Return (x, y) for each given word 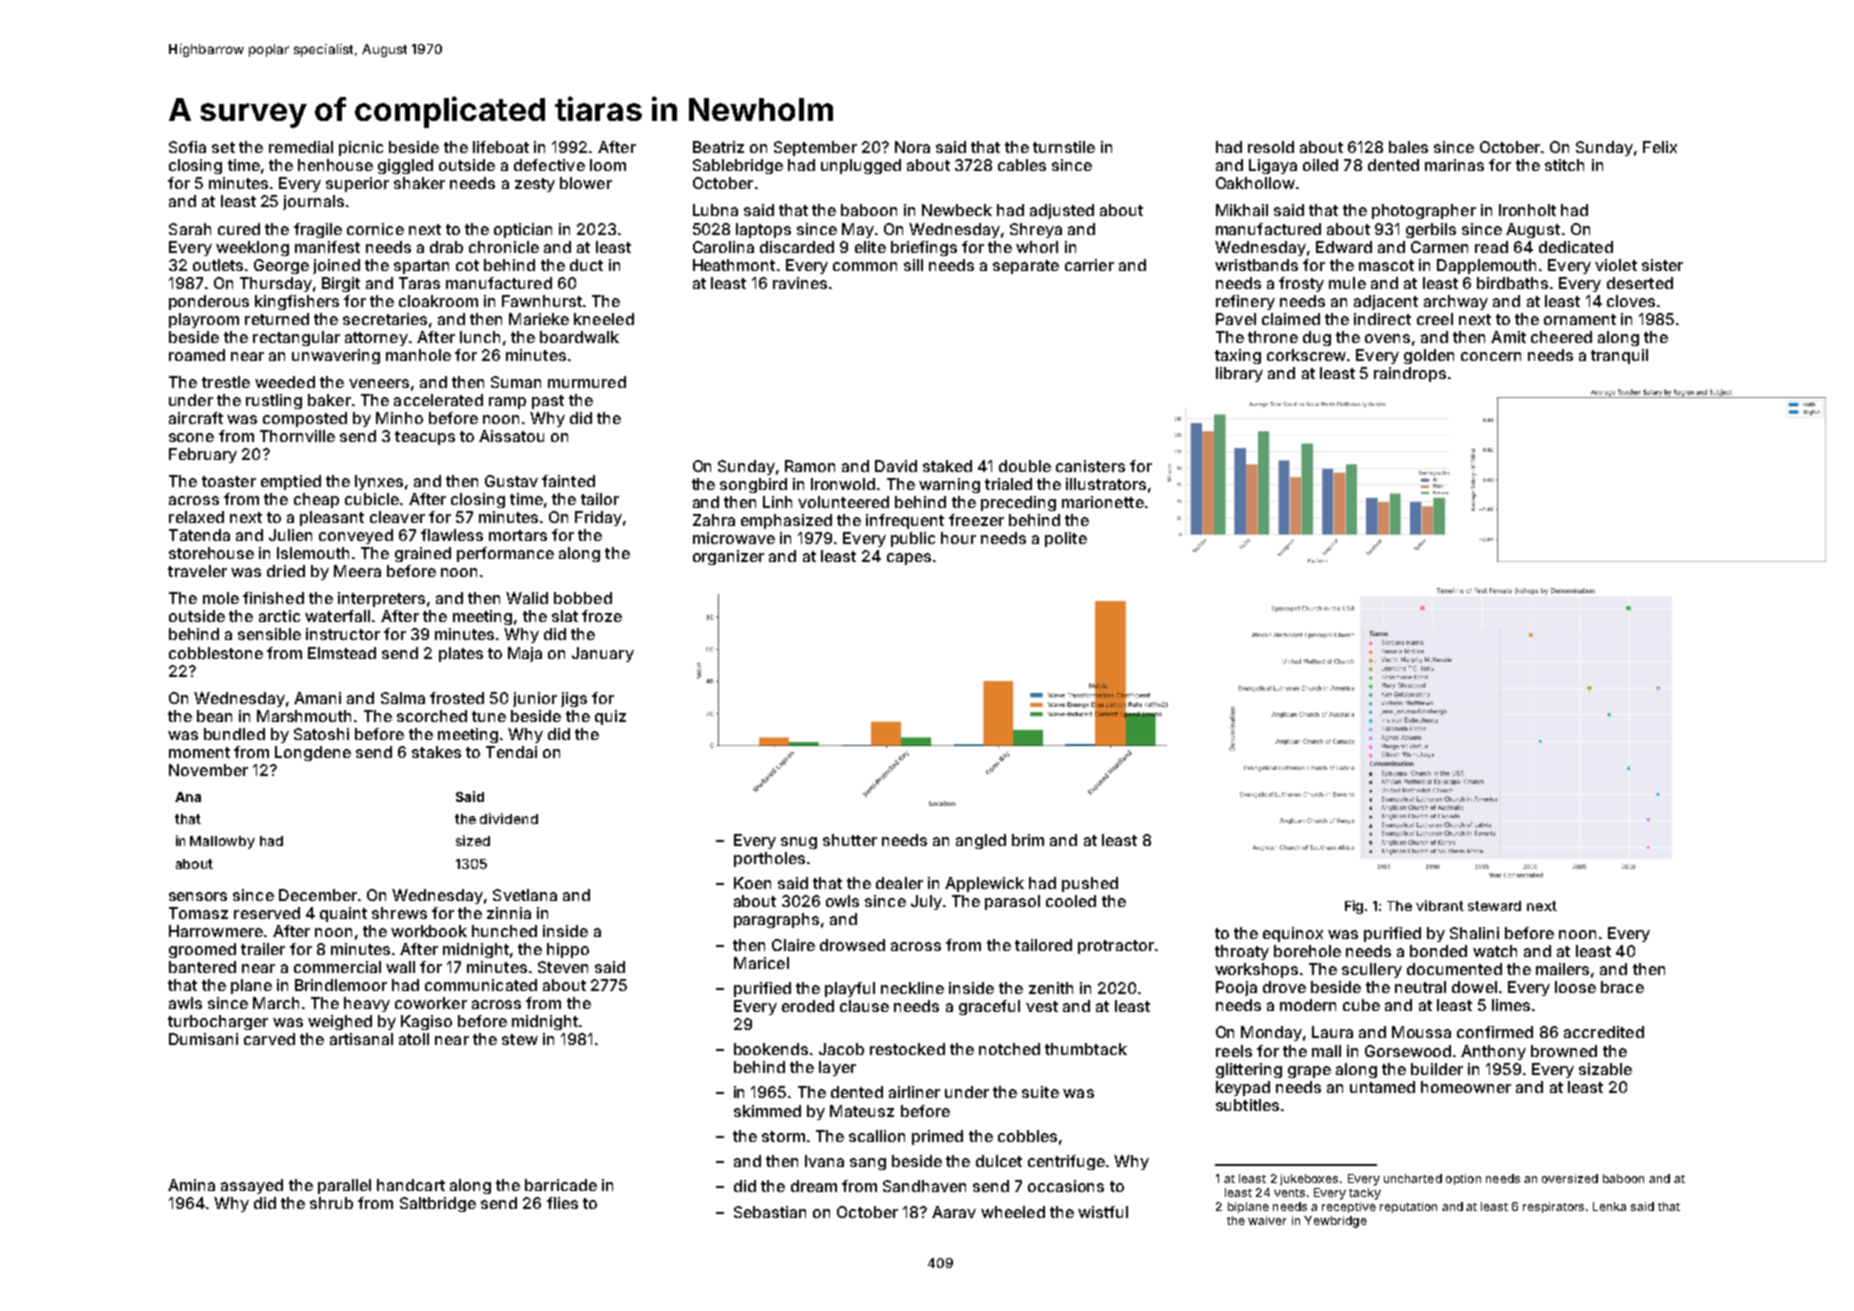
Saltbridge (438, 1204)
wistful (1103, 1212)
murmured (587, 382)
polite (1066, 539)
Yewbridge (1335, 1222)
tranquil (1619, 356)
